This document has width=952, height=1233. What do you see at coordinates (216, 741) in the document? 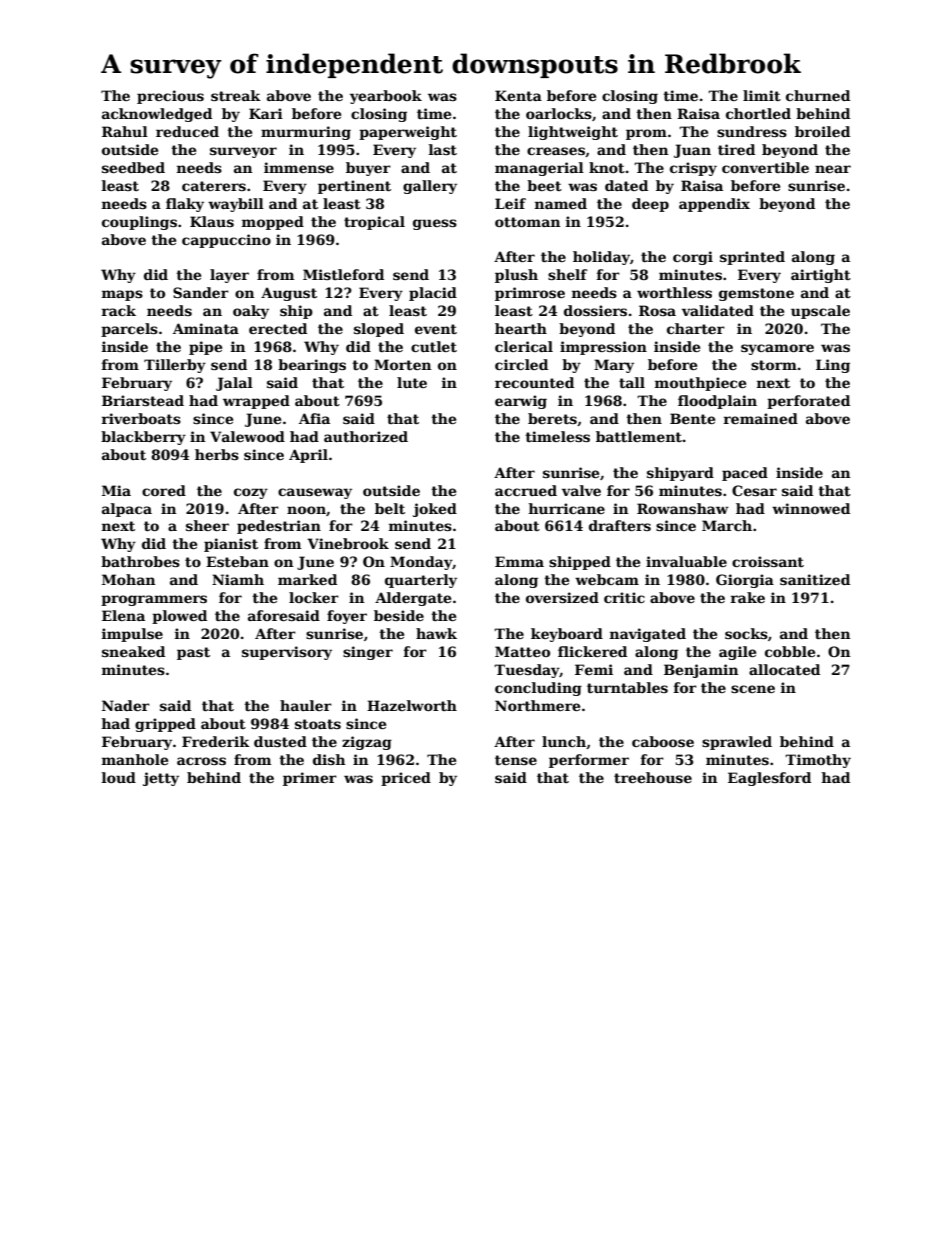
I see `Frederik` at bounding box center [216, 741].
